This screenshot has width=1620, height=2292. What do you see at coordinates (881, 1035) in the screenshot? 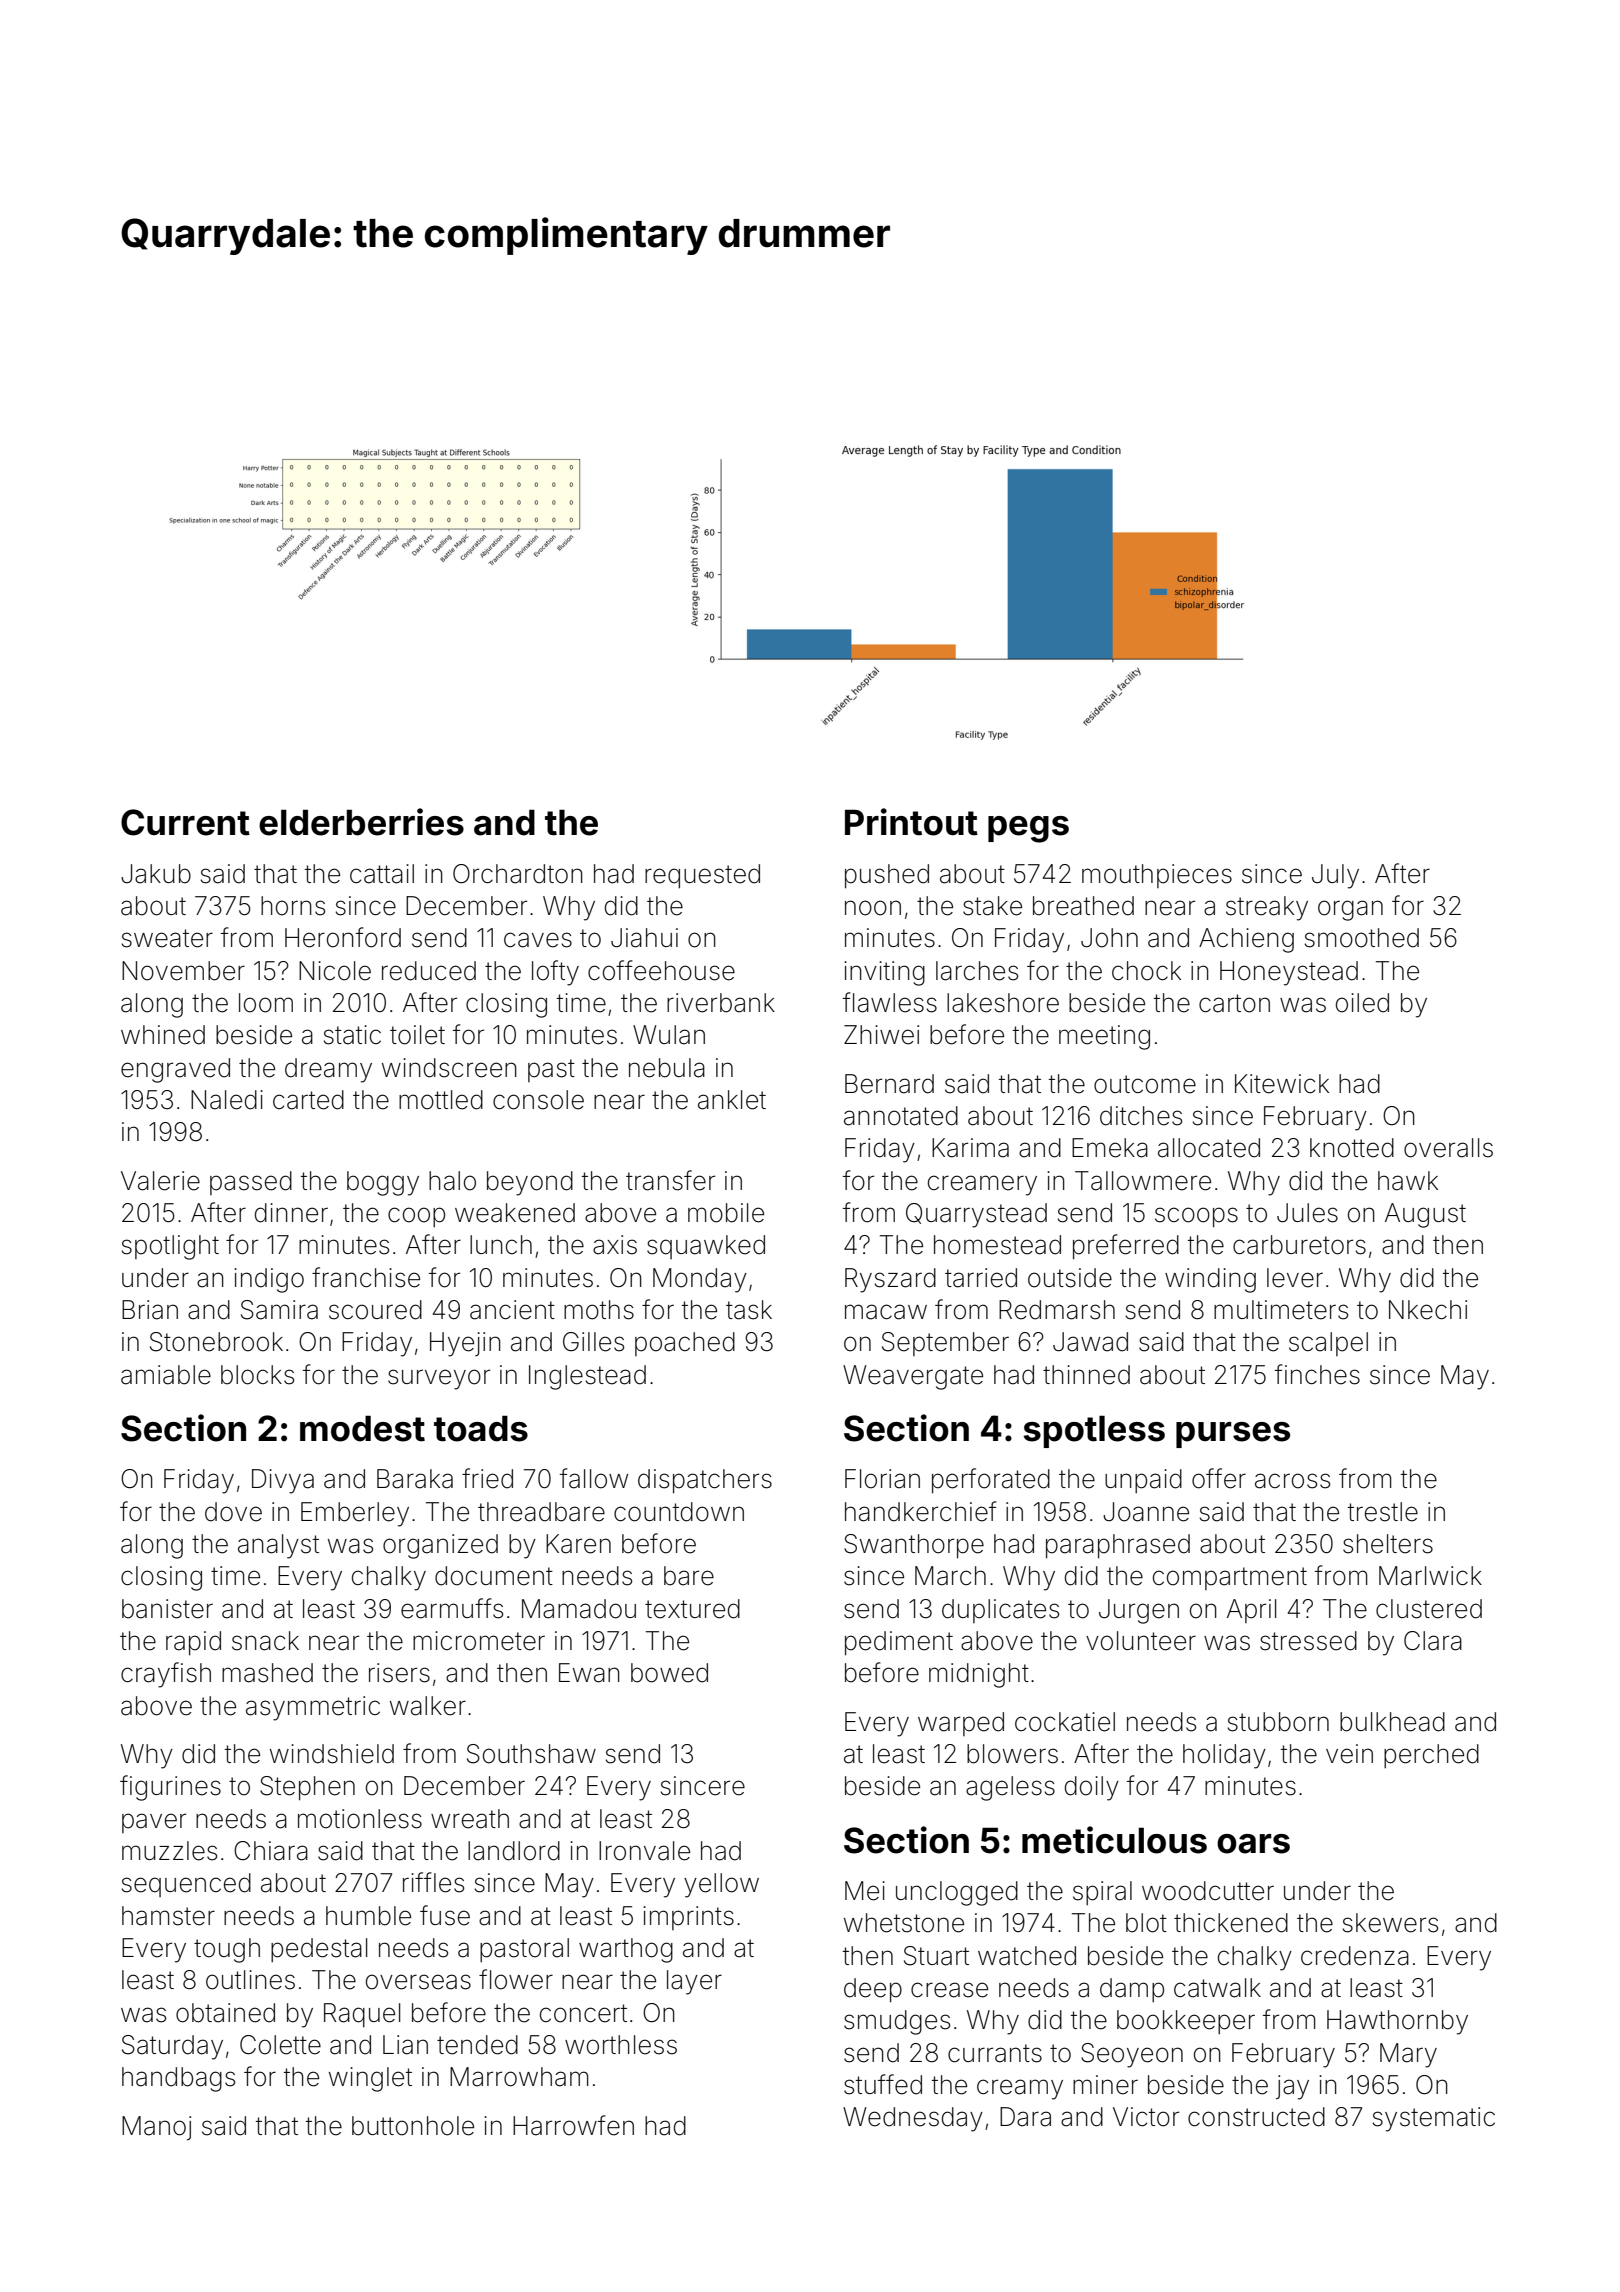
I see `Zhiwei` at bounding box center [881, 1035].
